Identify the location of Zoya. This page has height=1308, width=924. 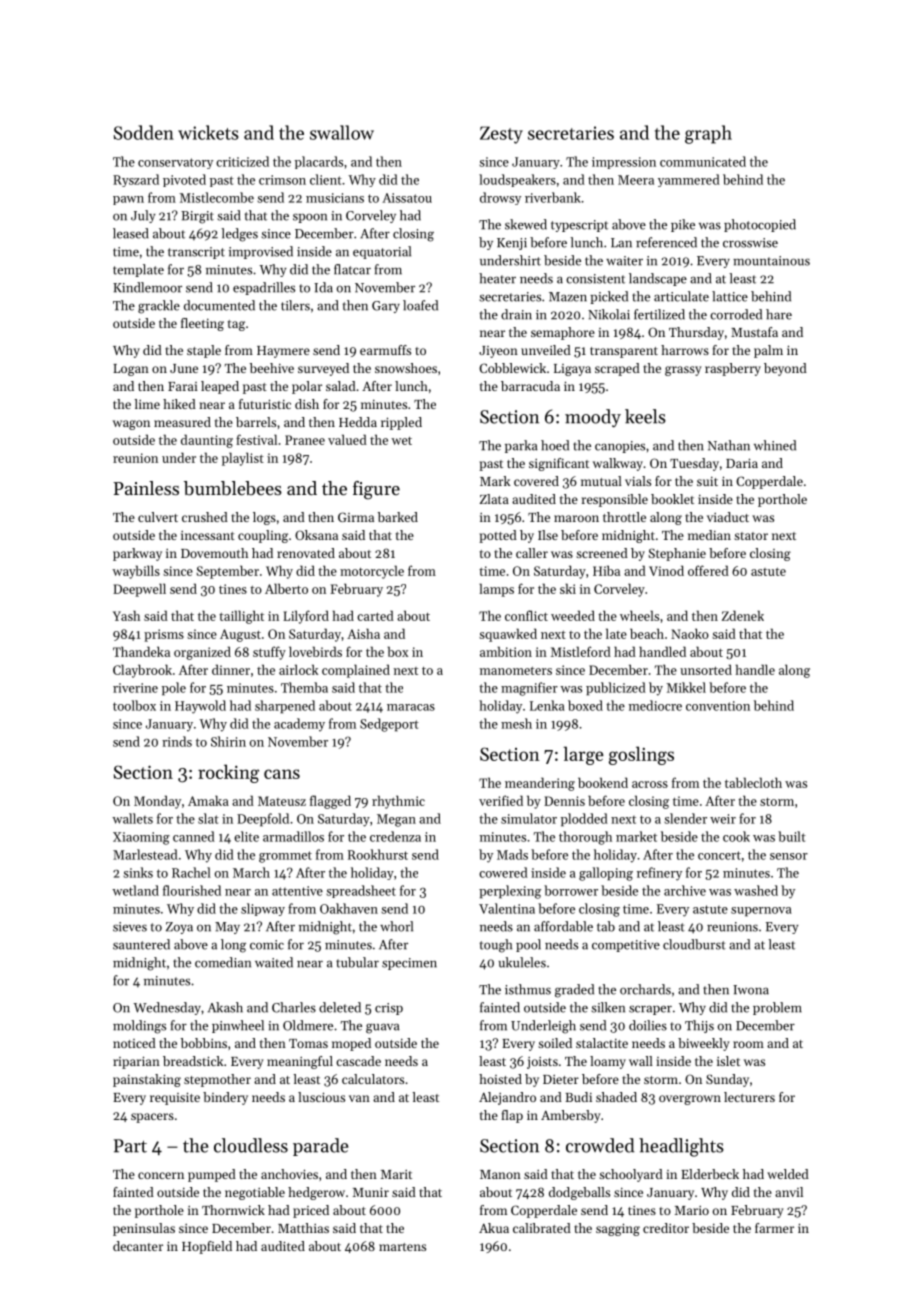
(179, 928).
